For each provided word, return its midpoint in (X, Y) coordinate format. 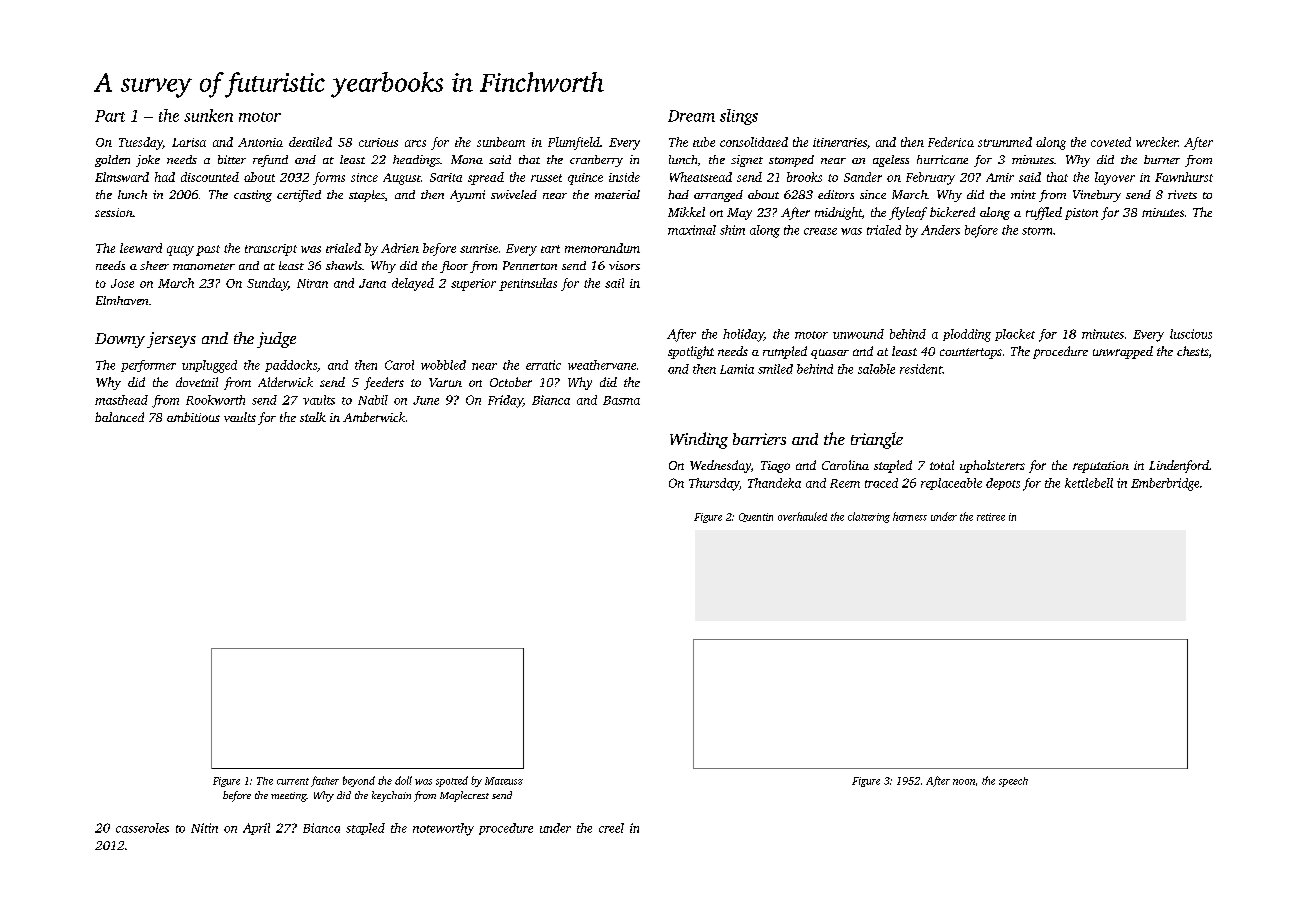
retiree (991, 517)
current (293, 781)
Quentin (756, 517)
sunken (208, 115)
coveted (1111, 142)
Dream (691, 116)
